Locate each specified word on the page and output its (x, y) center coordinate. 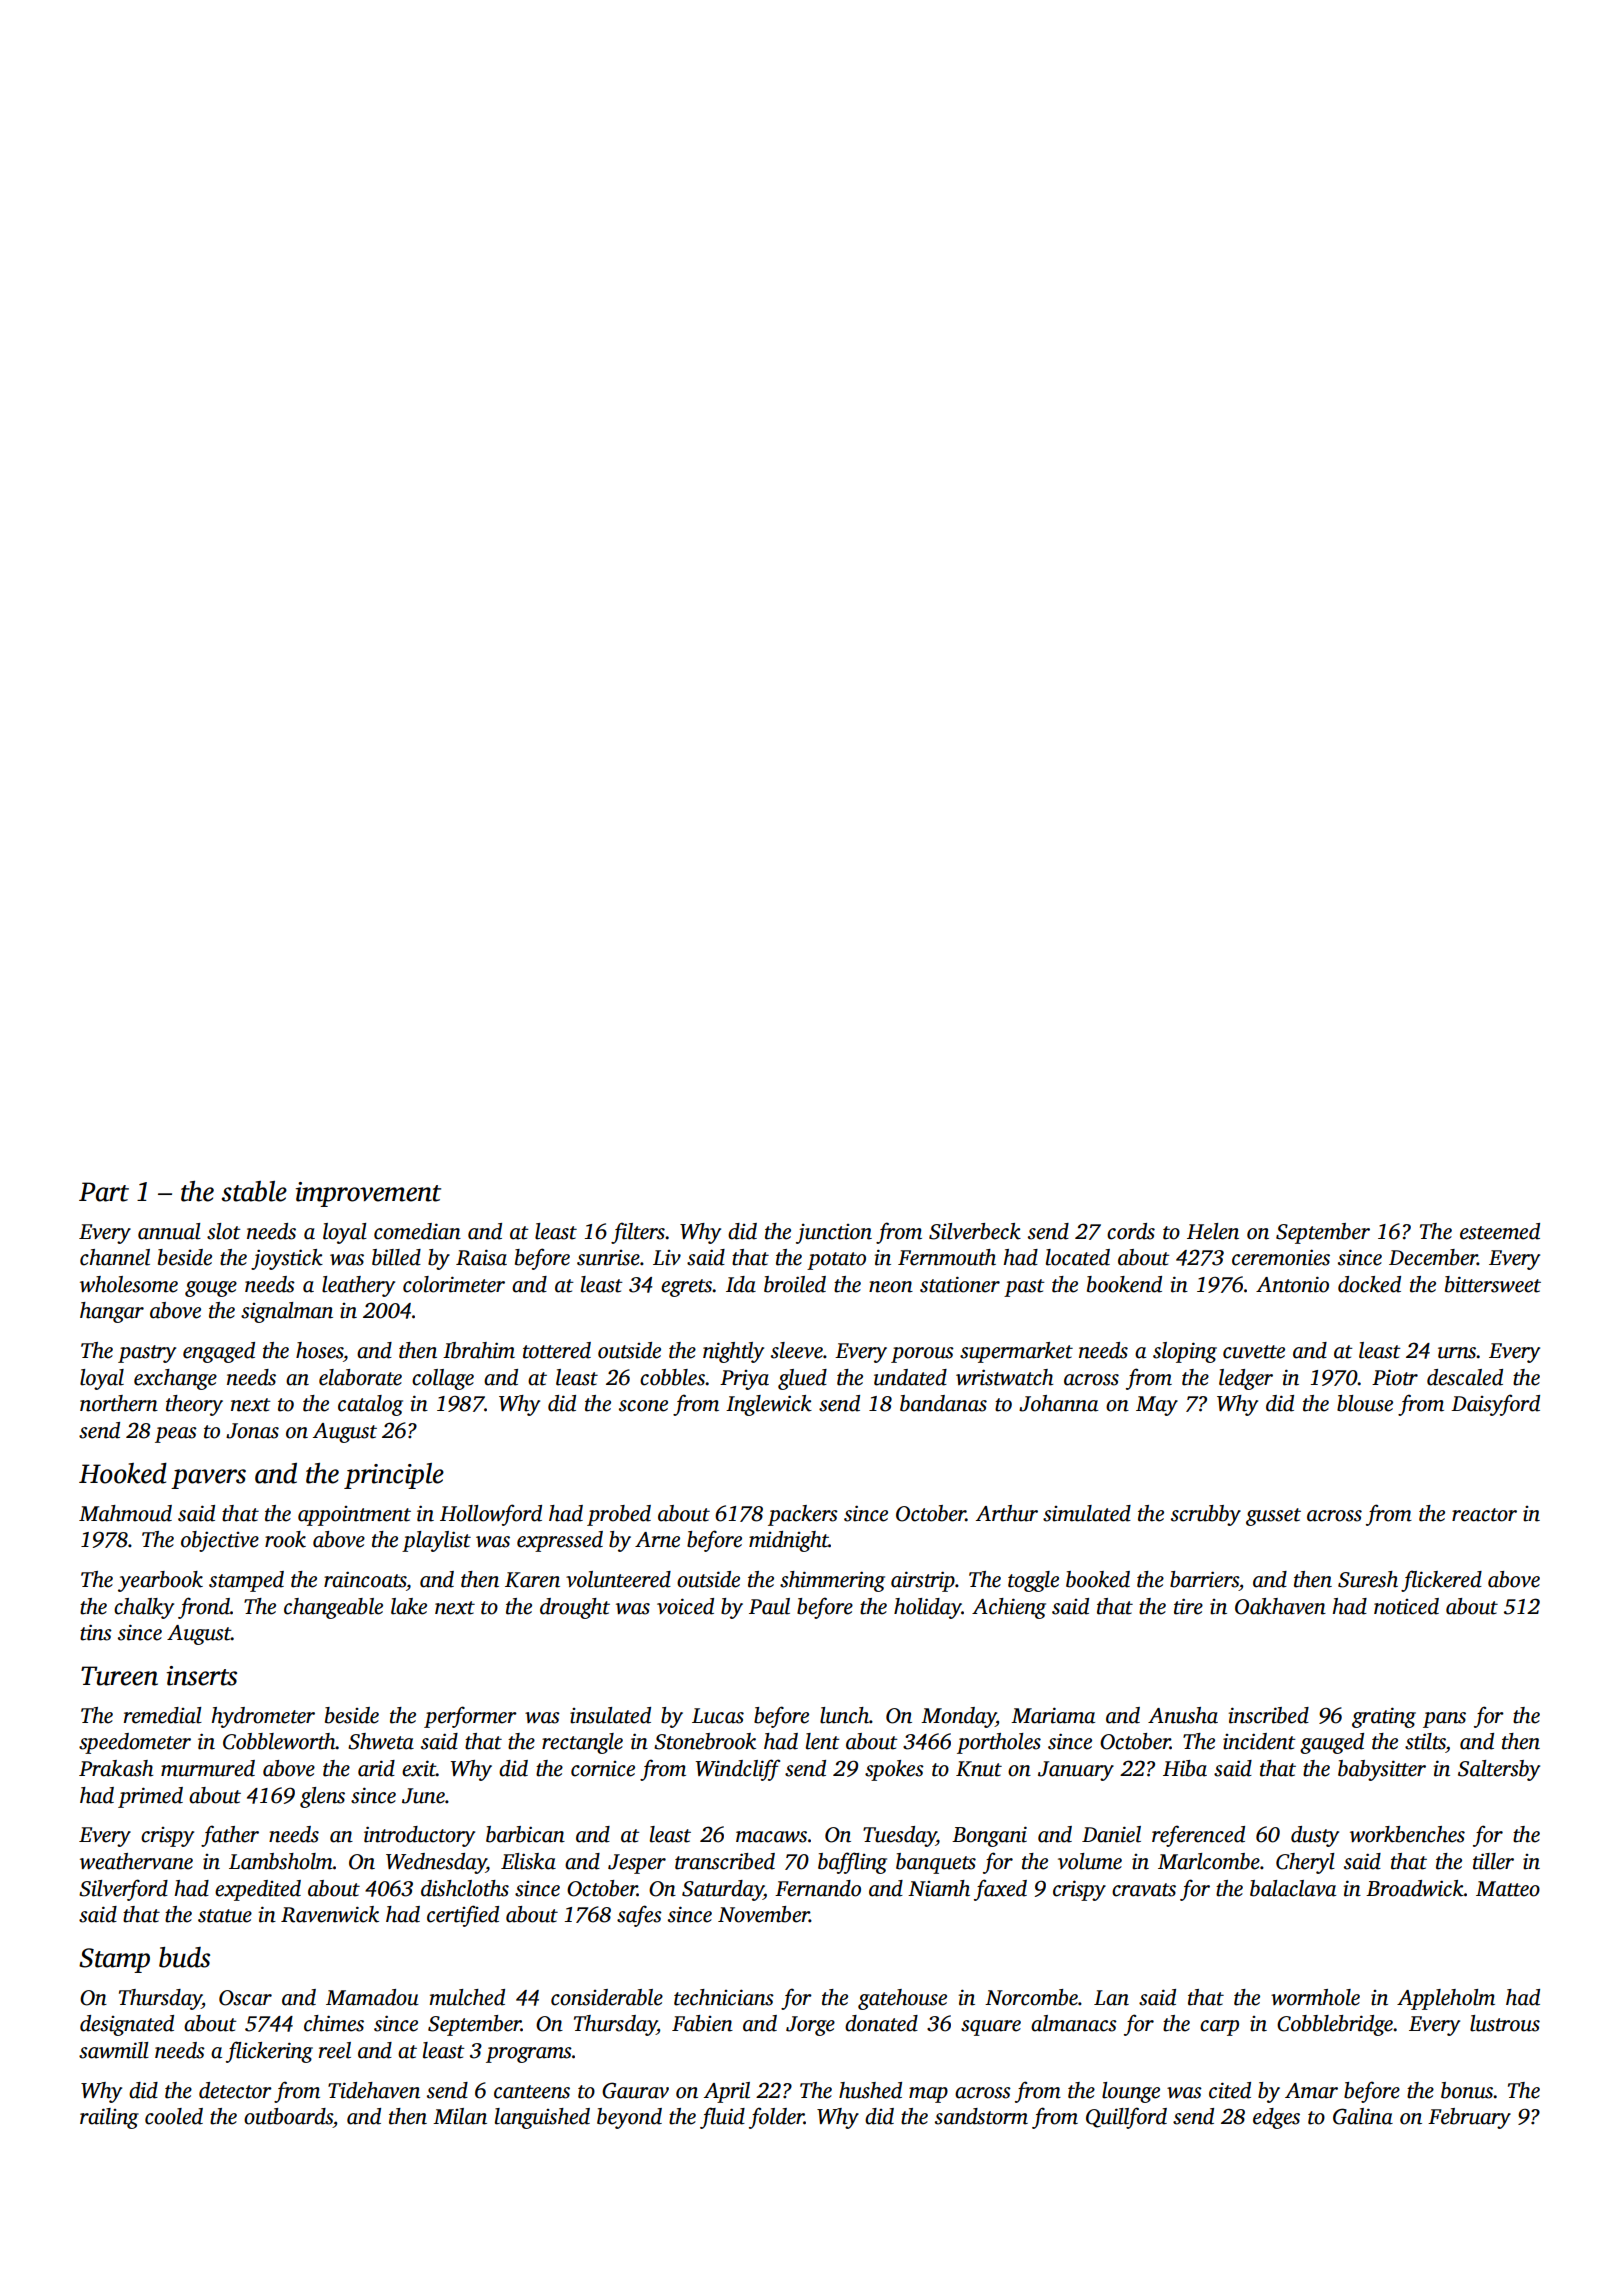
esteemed (1500, 1231)
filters (638, 1233)
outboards (288, 2116)
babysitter (1382, 1770)
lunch (844, 1715)
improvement (368, 1194)
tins (96, 1632)
